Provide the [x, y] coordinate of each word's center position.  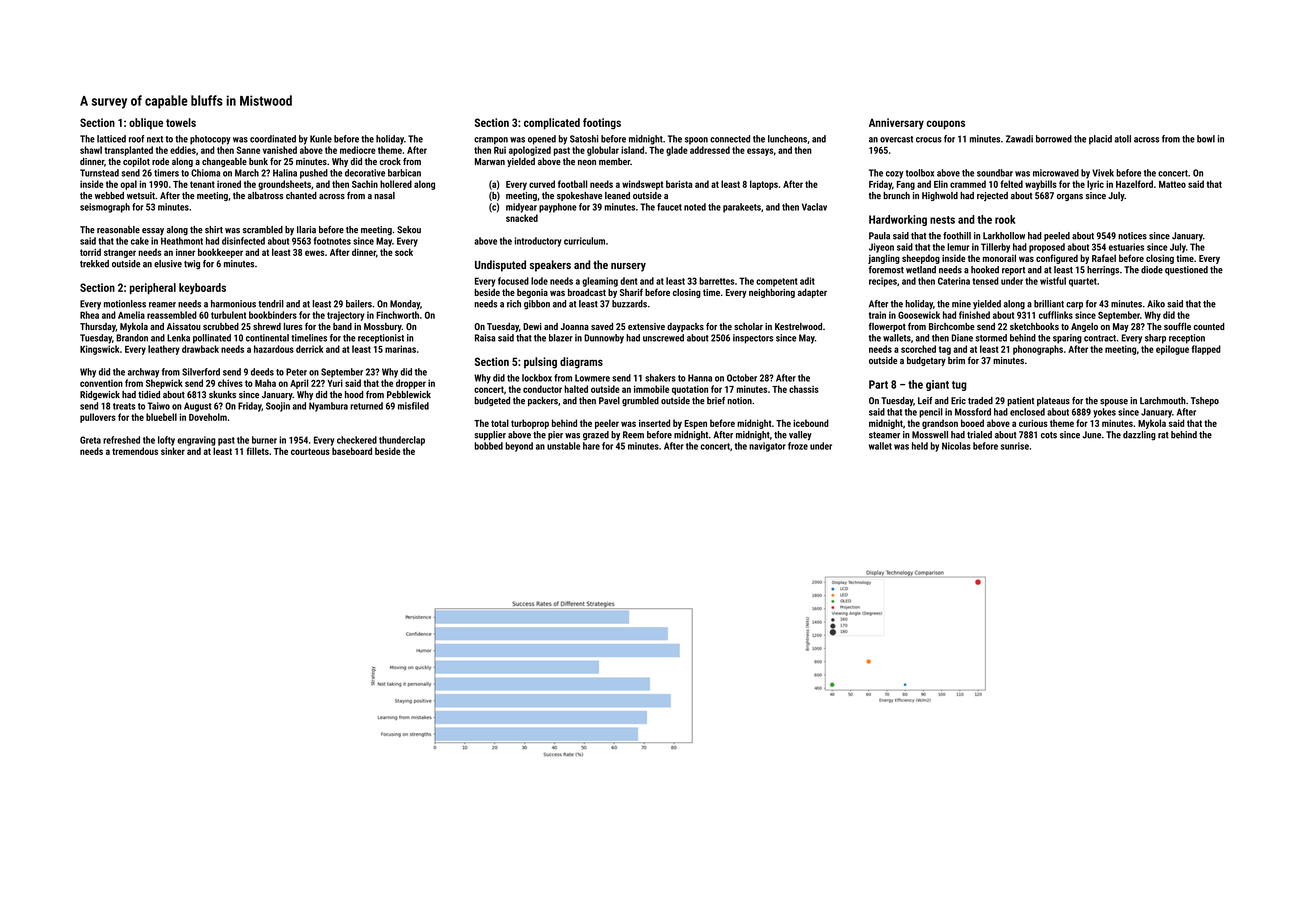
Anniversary [896, 124]
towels [181, 122]
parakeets [742, 208]
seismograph [105, 208]
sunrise [1015, 446]
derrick [309, 349]
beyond [519, 447]
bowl [1206, 139]
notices [1132, 236]
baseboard [352, 451]
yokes [1104, 413]
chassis [804, 389]
